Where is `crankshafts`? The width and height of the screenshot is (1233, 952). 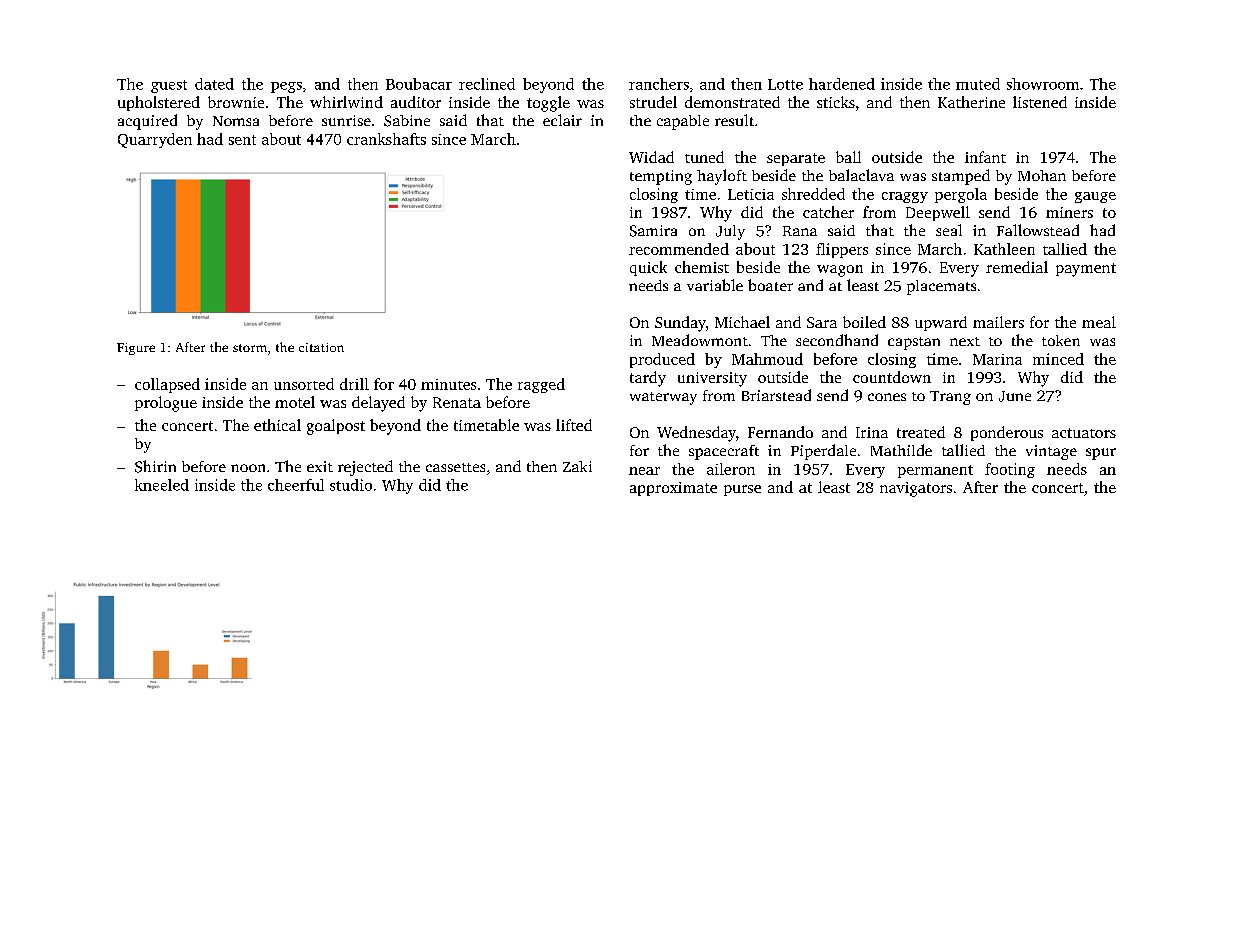
crankshafts is located at coordinates (386, 139).
